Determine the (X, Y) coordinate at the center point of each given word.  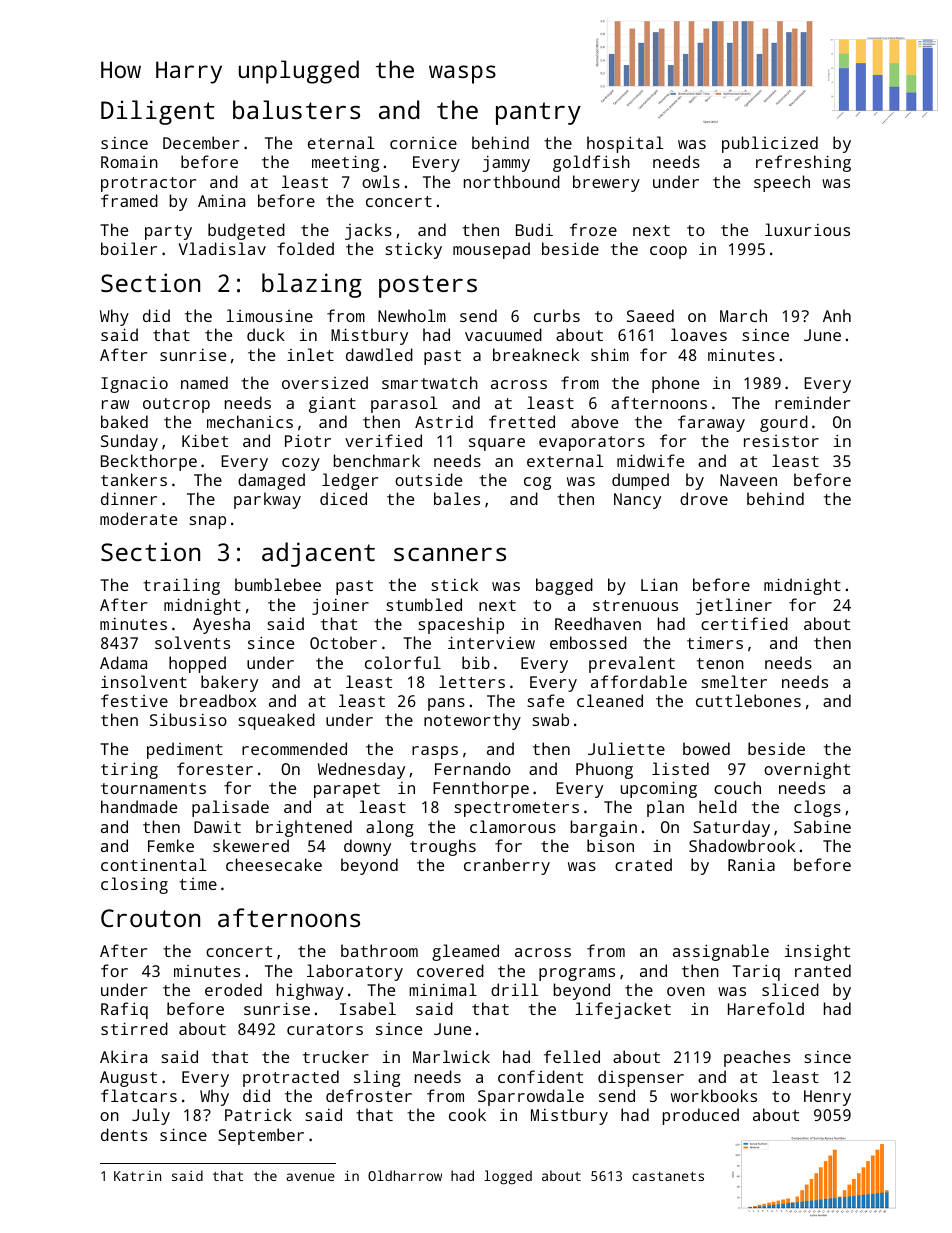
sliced (790, 989)
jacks (368, 231)
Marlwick (451, 1056)
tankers (134, 479)
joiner (340, 607)
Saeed (650, 315)
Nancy (637, 501)
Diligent (157, 112)
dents (124, 1134)
